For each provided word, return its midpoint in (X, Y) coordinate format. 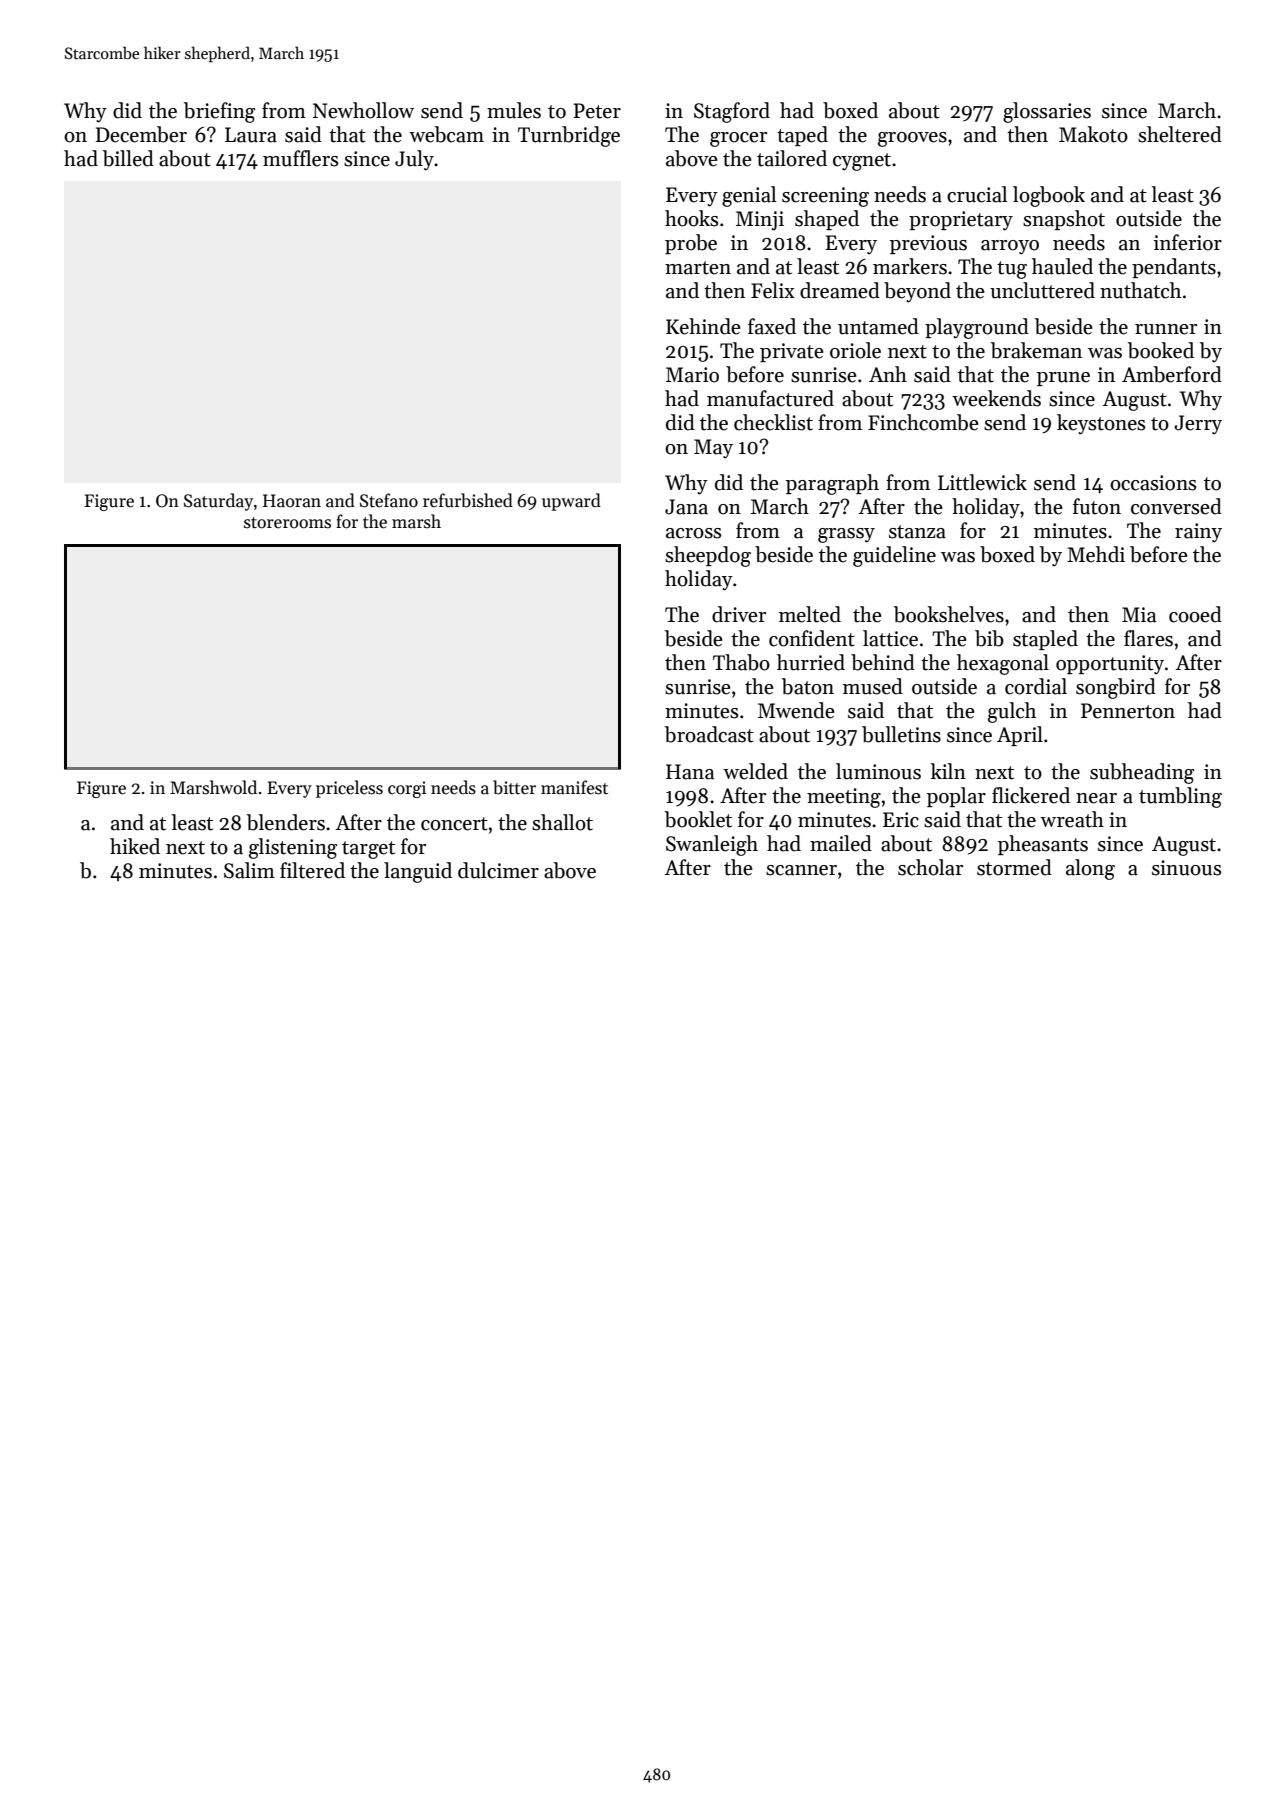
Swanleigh (712, 845)
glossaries (1047, 112)
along (1090, 869)
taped (802, 136)
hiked (135, 846)
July (414, 160)
